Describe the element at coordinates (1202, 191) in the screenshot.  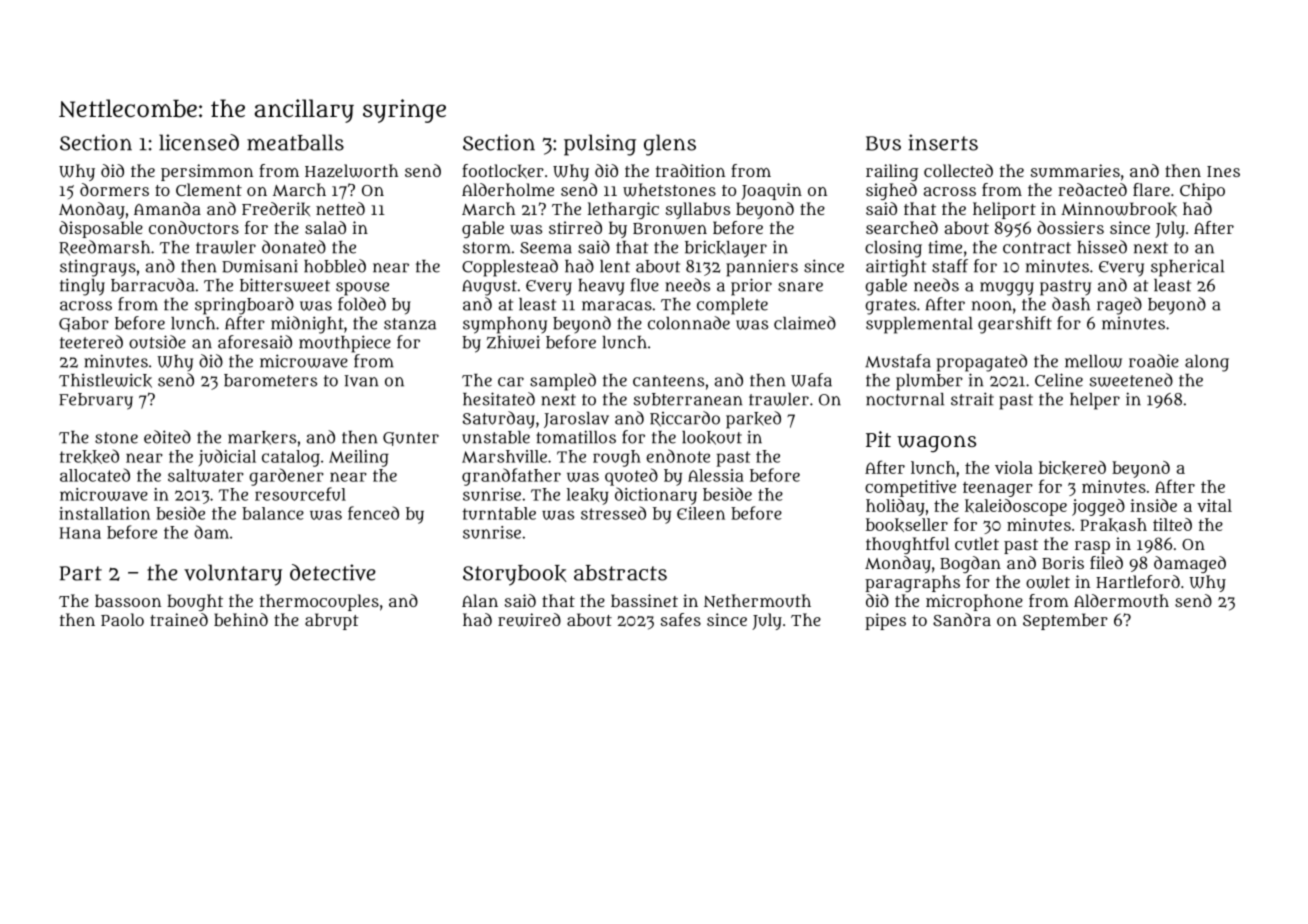
I see `Chipo` at that location.
